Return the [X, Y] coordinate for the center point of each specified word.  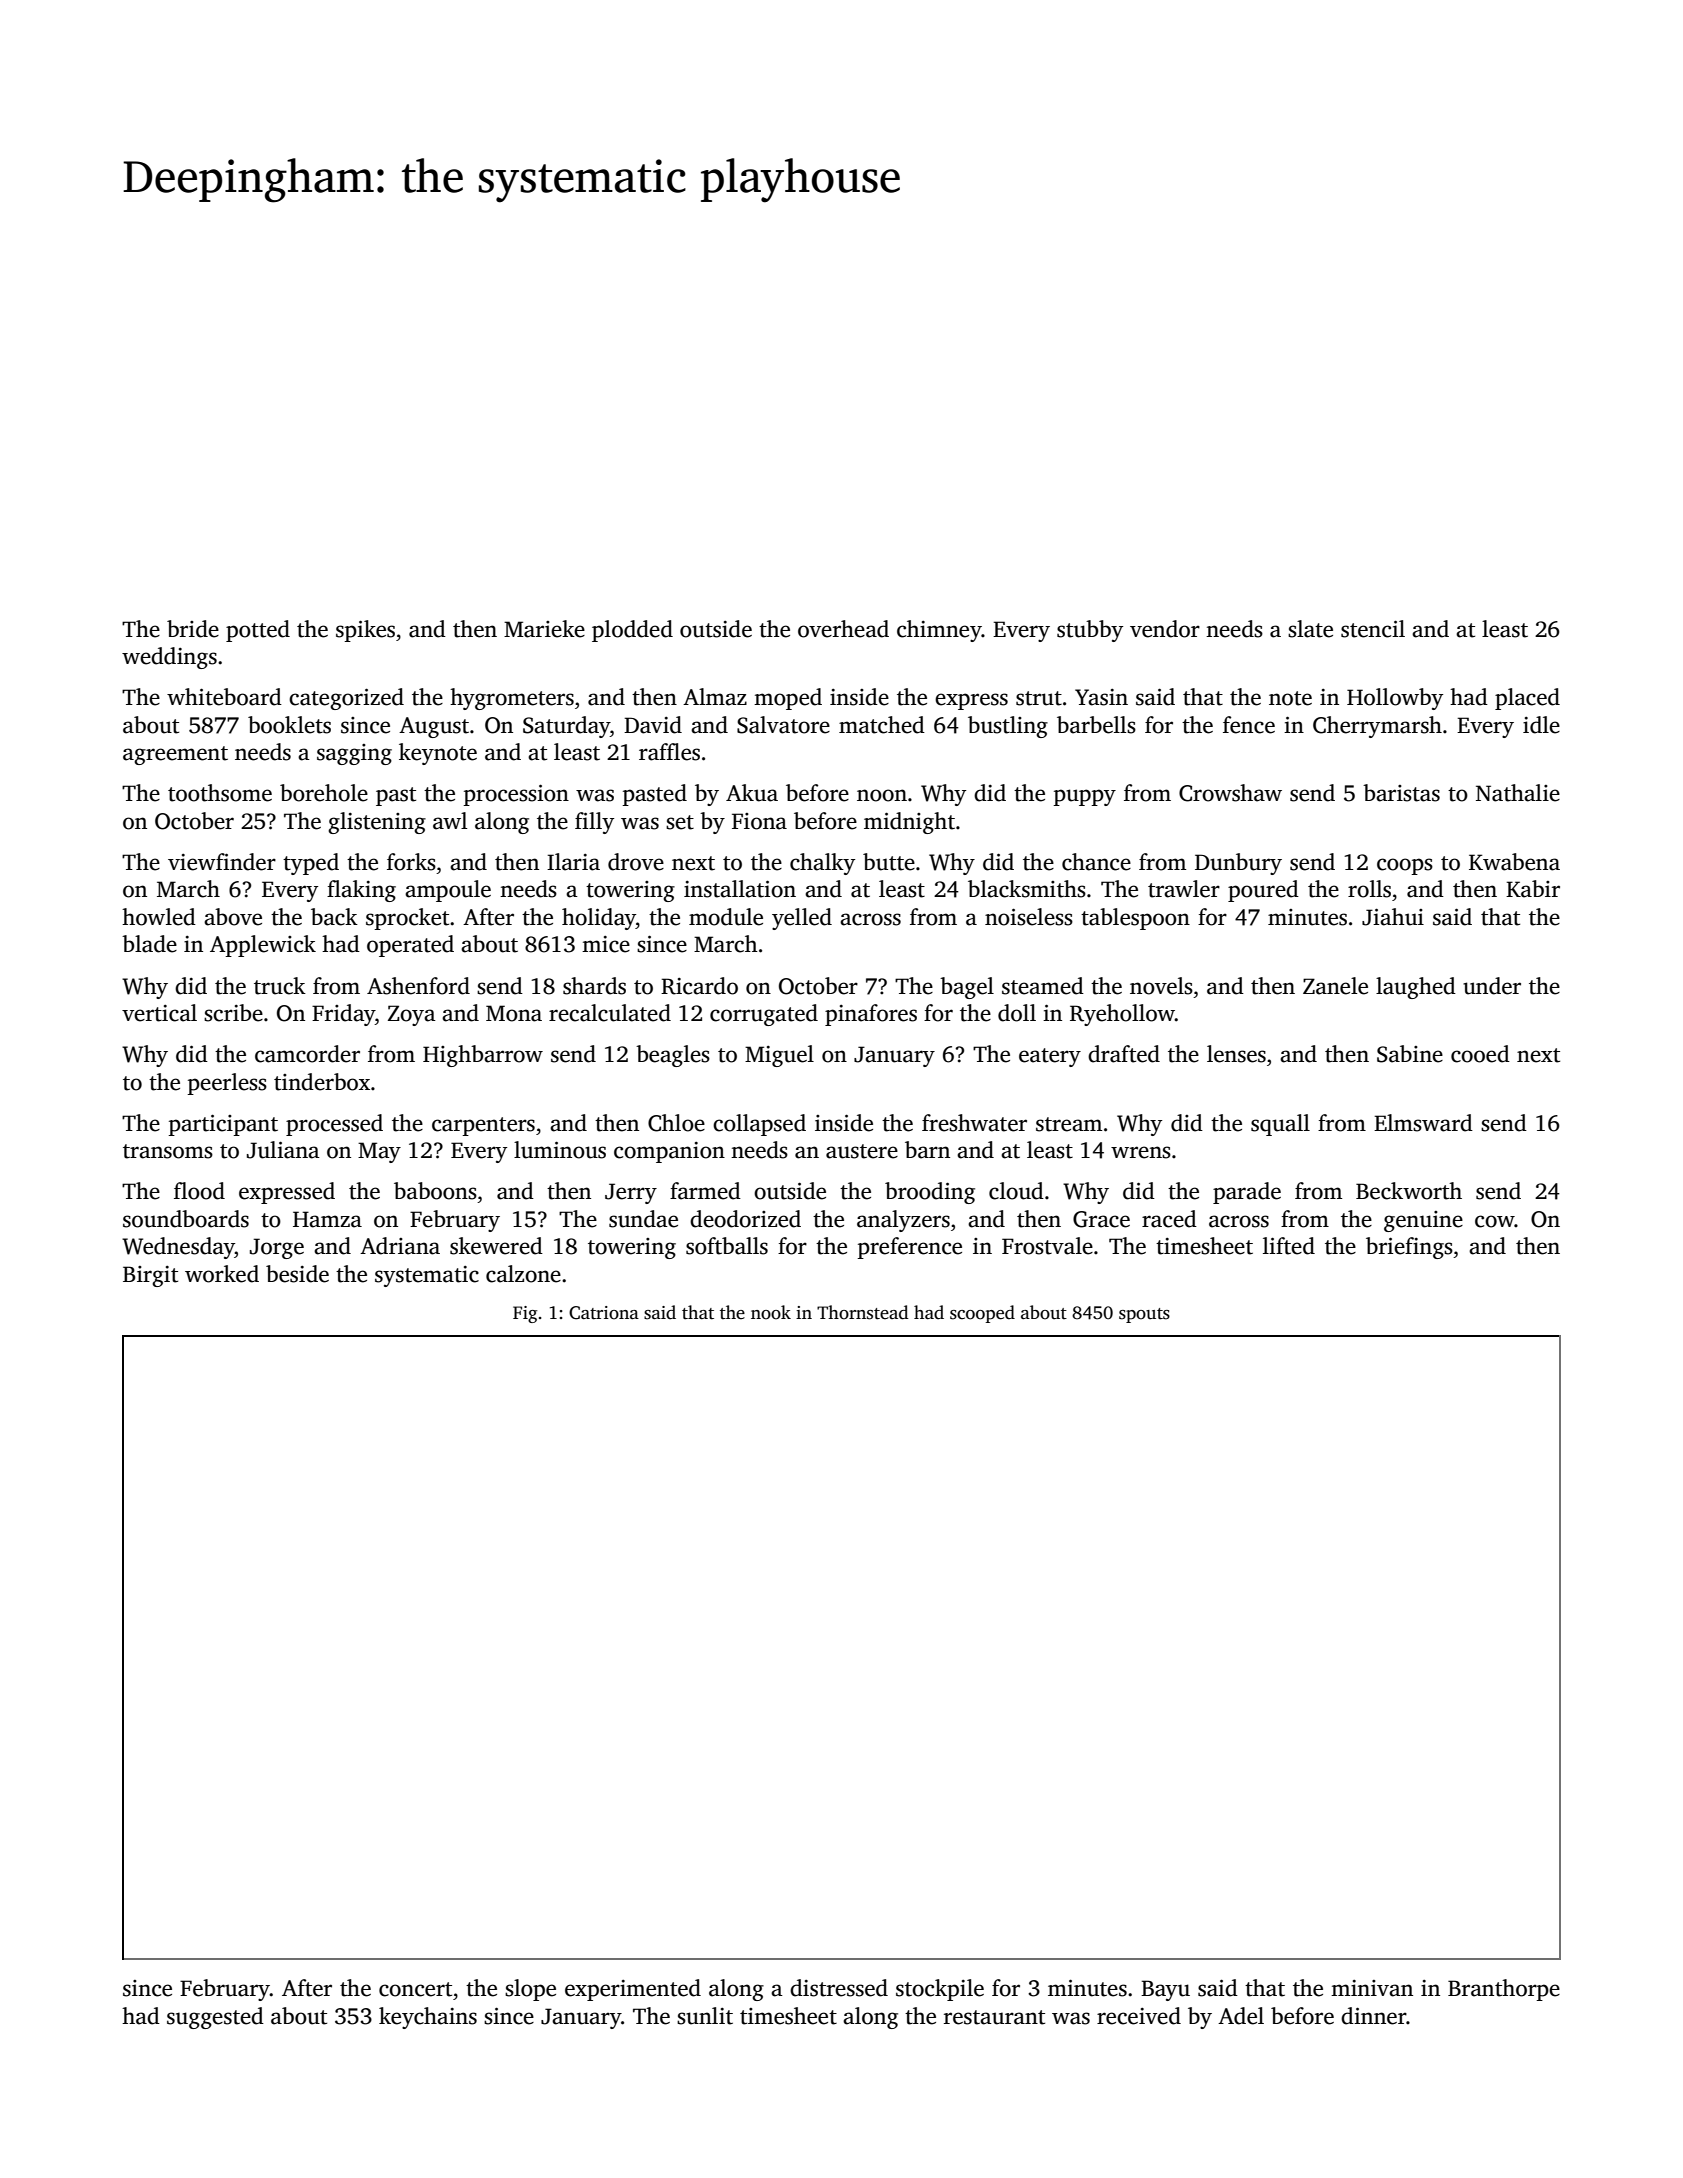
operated [410, 946]
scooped [982, 1314]
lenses [1236, 1054]
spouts [1144, 1315]
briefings [1409, 1248]
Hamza [327, 1219]
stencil [1373, 629]
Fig [525, 1314]
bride [193, 629]
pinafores [871, 1015]
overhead [843, 629]
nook [771, 1312]
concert [415, 1989]
